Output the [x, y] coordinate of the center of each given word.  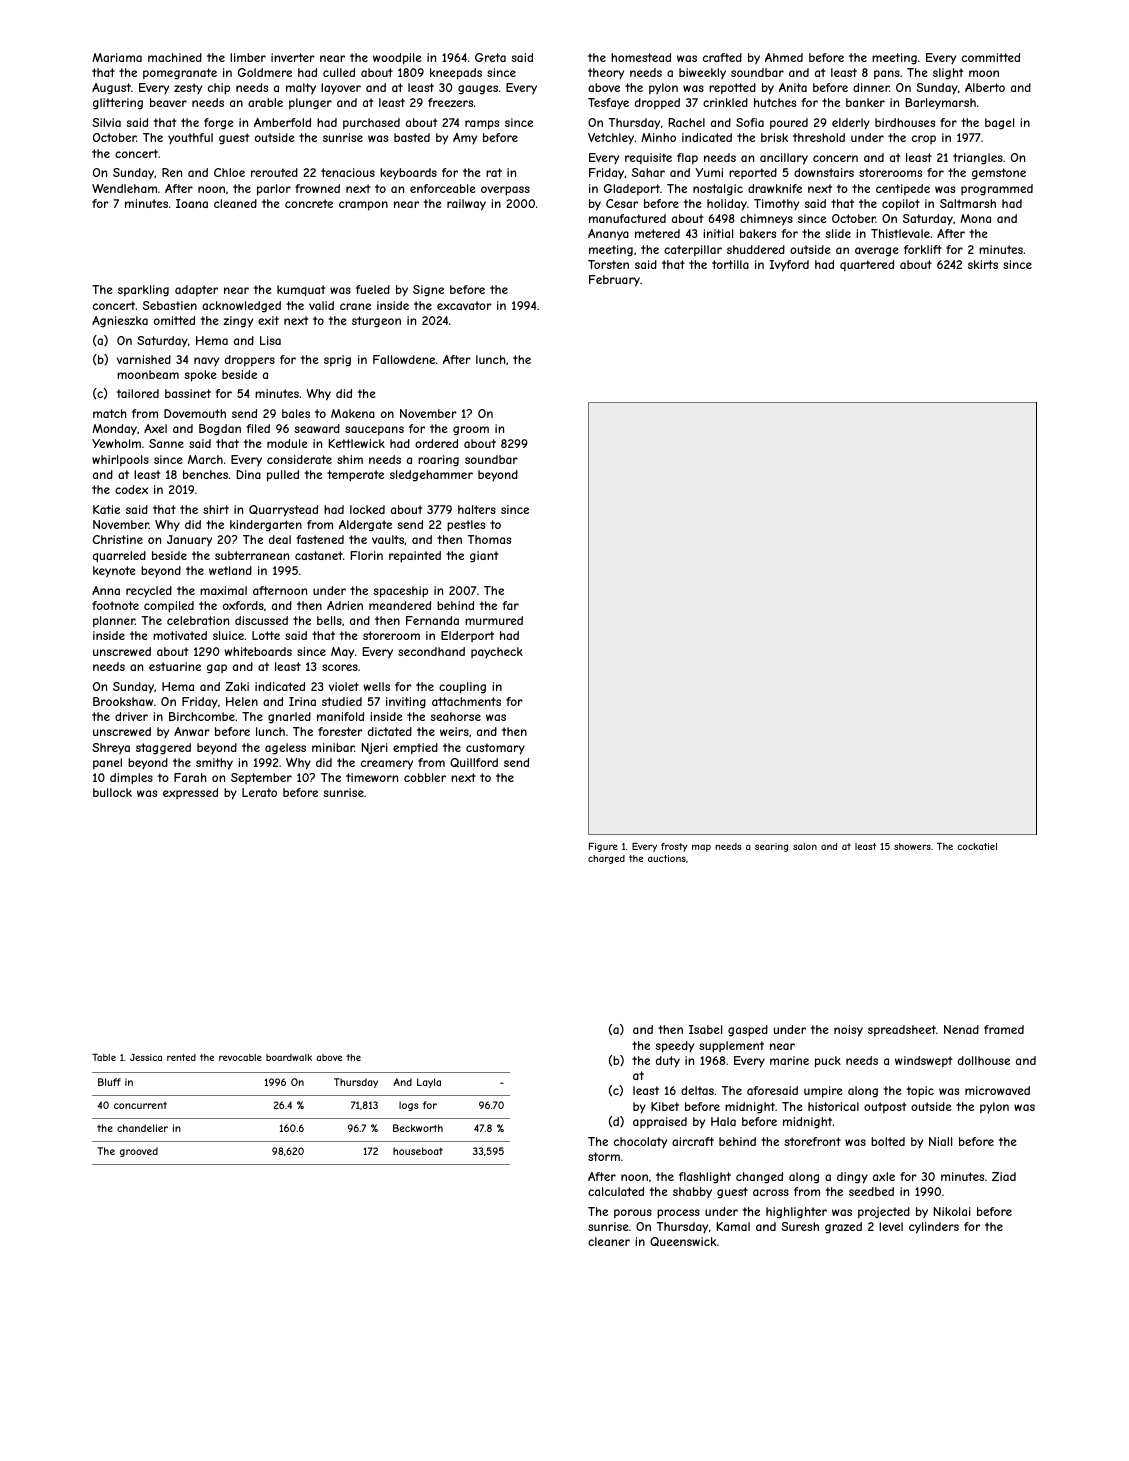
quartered [867, 265]
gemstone [999, 174]
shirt [216, 509]
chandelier [142, 1128]
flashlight [705, 1178]
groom [471, 431]
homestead [641, 57]
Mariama [117, 57]
